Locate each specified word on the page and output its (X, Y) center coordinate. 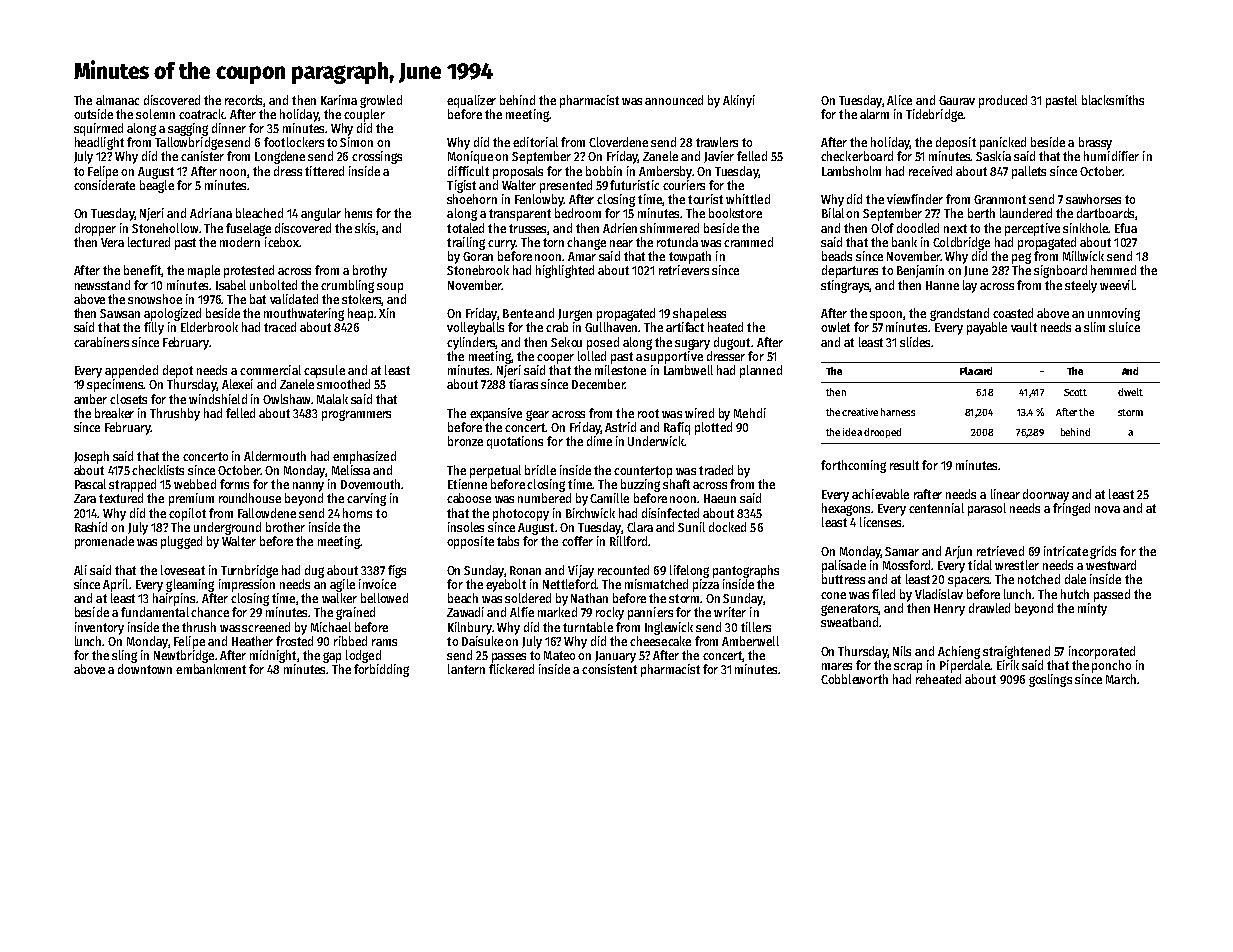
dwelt (1130, 392)
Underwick (656, 441)
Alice (899, 100)
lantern (466, 669)
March (1121, 679)
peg (1021, 258)
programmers (356, 415)
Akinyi (739, 101)
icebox (282, 242)
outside (93, 114)
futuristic (634, 185)
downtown (145, 669)
